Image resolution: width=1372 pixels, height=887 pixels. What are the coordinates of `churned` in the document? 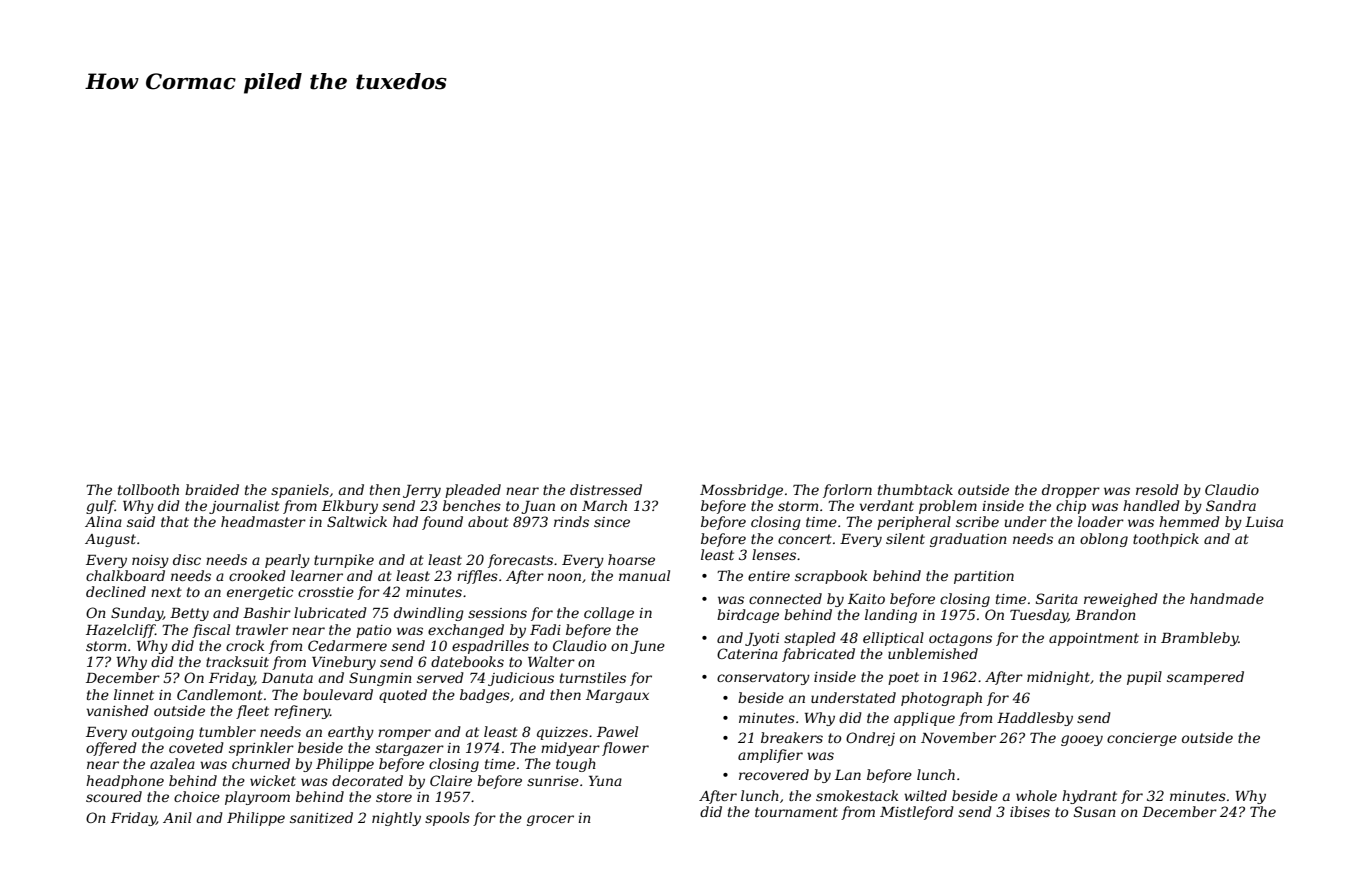 It's located at (261, 763).
